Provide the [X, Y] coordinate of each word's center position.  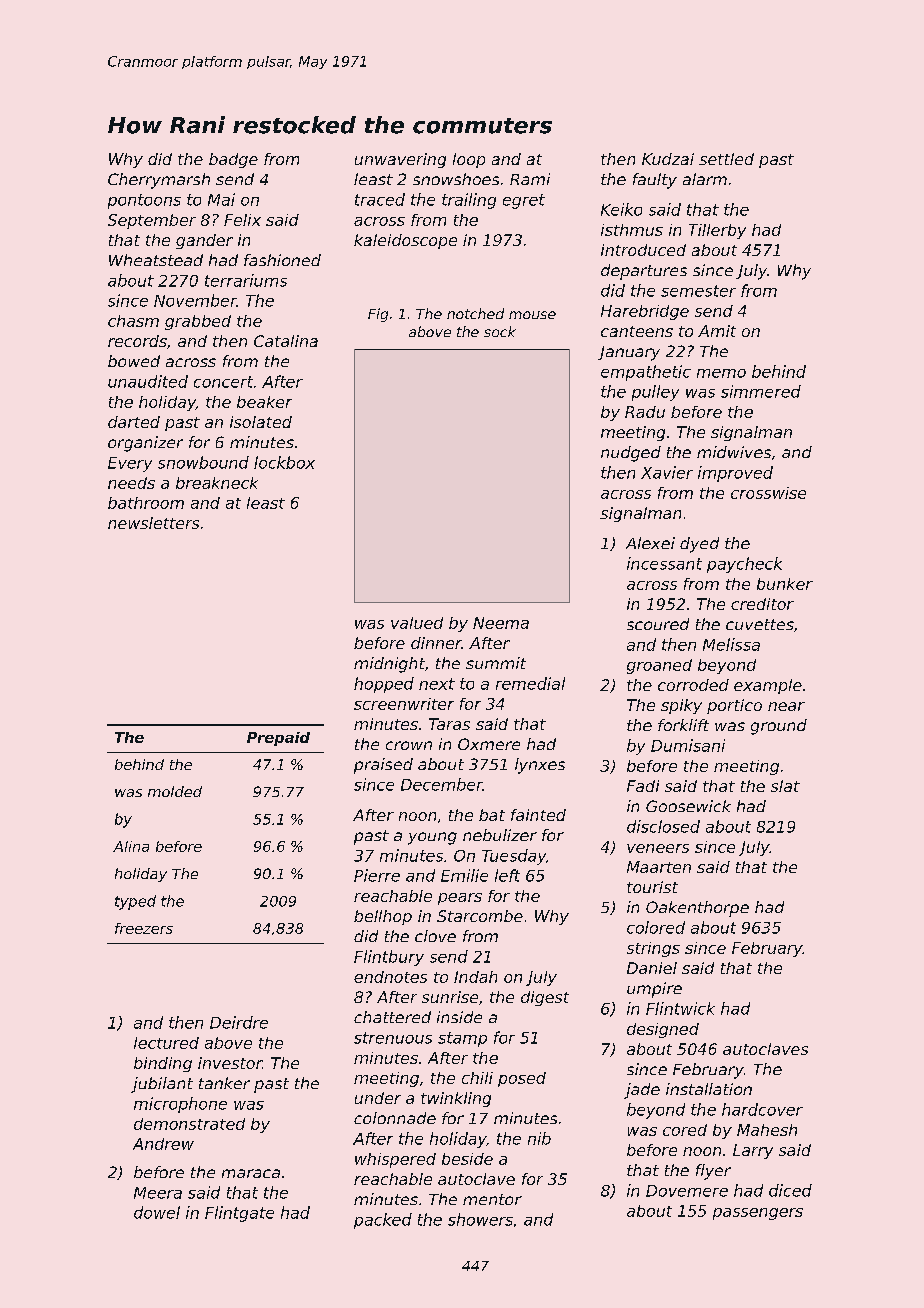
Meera [158, 1193]
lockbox [284, 462]
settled [726, 159]
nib [539, 1138]
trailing [469, 201]
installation [709, 1089]
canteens [637, 331]
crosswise [768, 493]
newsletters [153, 523]
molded [175, 791]
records [137, 341]
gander [204, 241]
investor [230, 1063]
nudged [631, 454]
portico [734, 706]
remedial [530, 683]
